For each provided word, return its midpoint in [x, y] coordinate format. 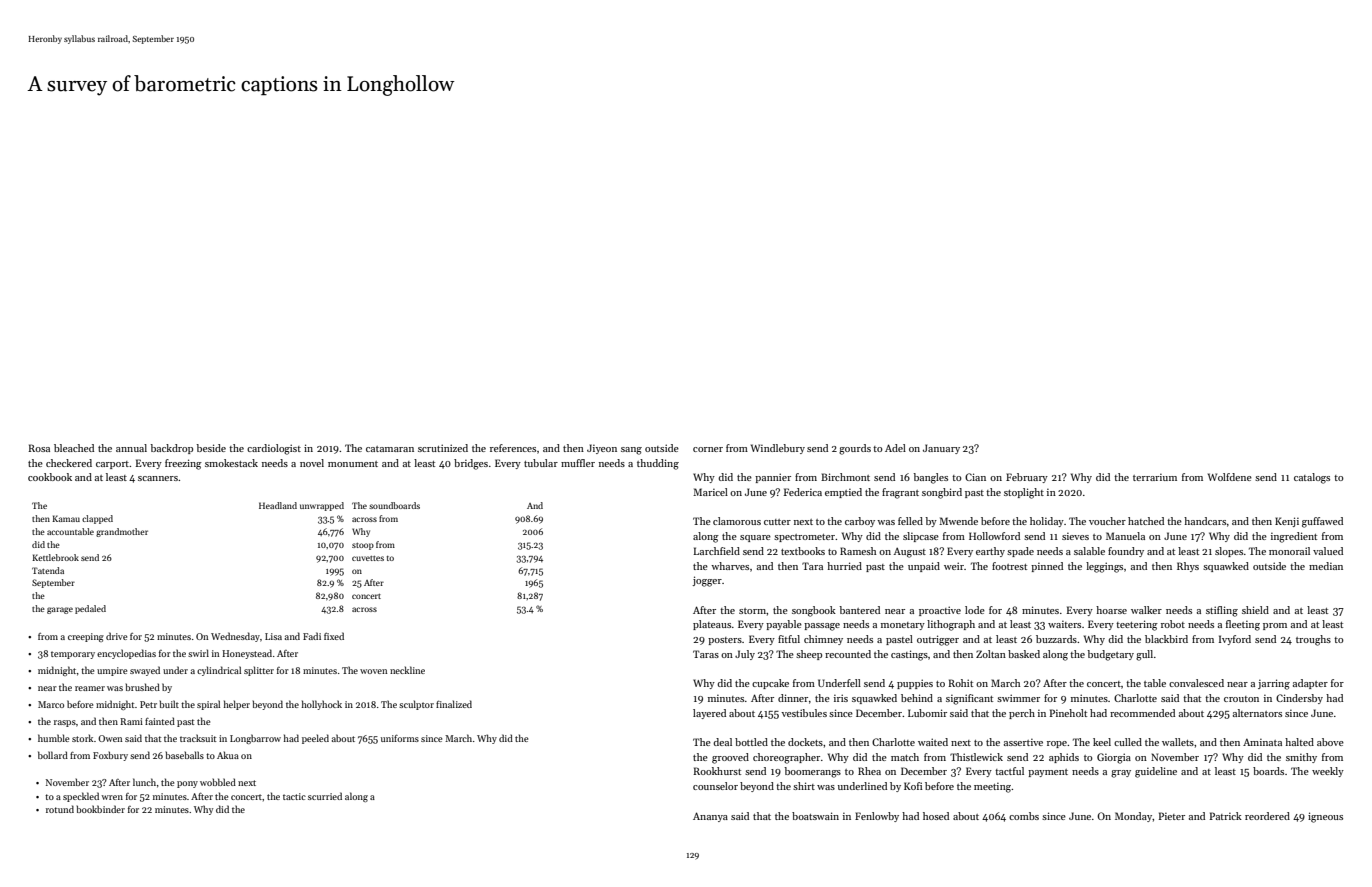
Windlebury [778, 449]
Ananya [710, 817]
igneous [1325, 817]
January [941, 449]
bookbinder [101, 809]
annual [131, 448]
